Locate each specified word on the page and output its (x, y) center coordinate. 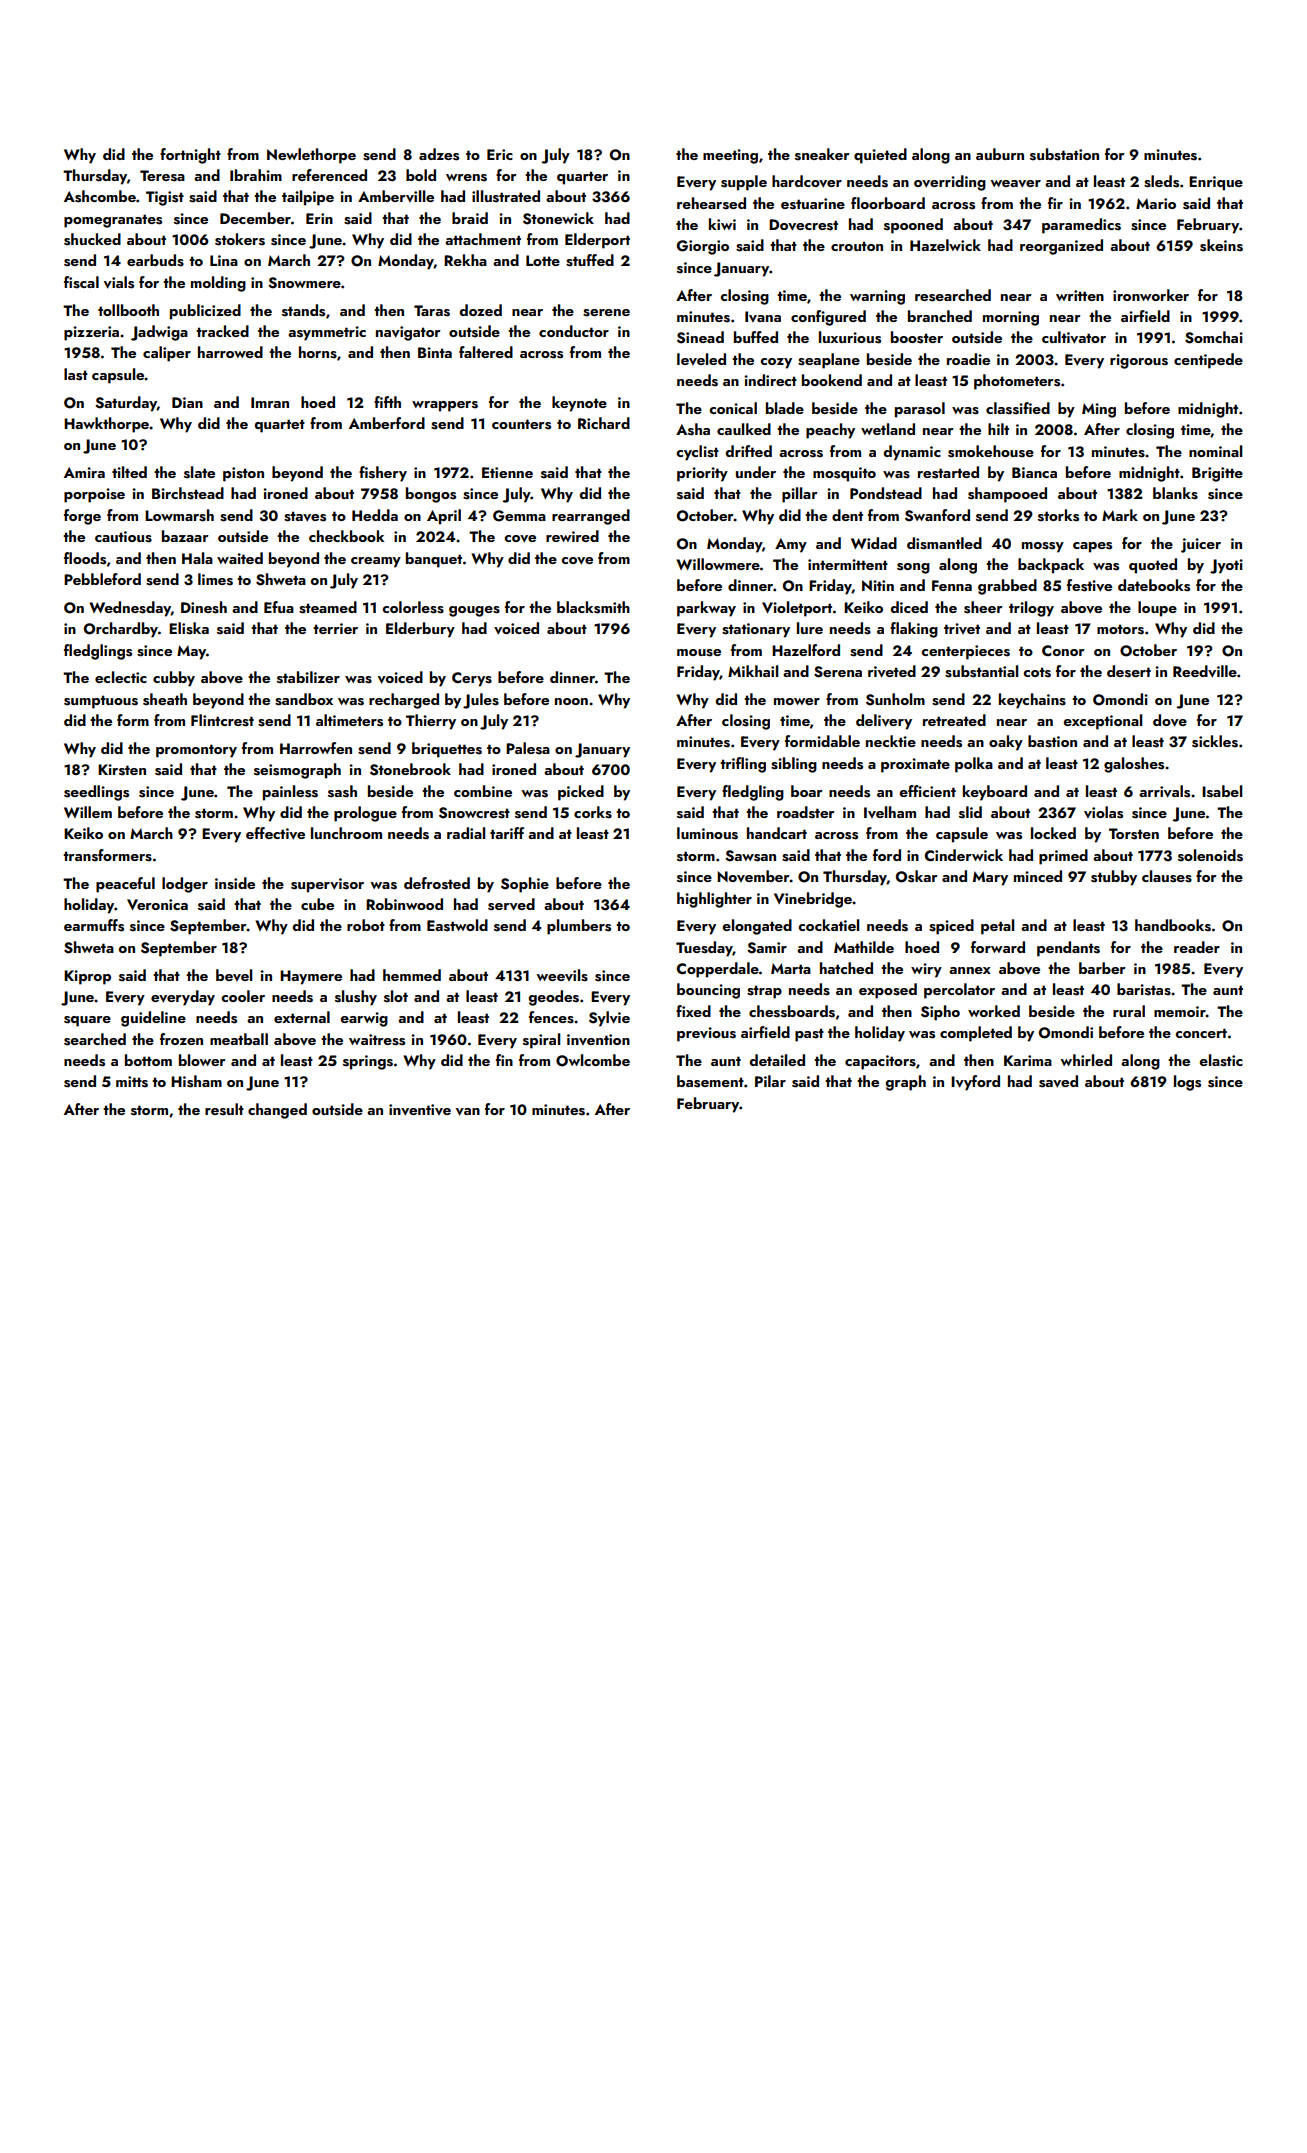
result (224, 1109)
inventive (420, 1110)
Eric (500, 154)
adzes (439, 154)
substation (1064, 154)
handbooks (1173, 925)
